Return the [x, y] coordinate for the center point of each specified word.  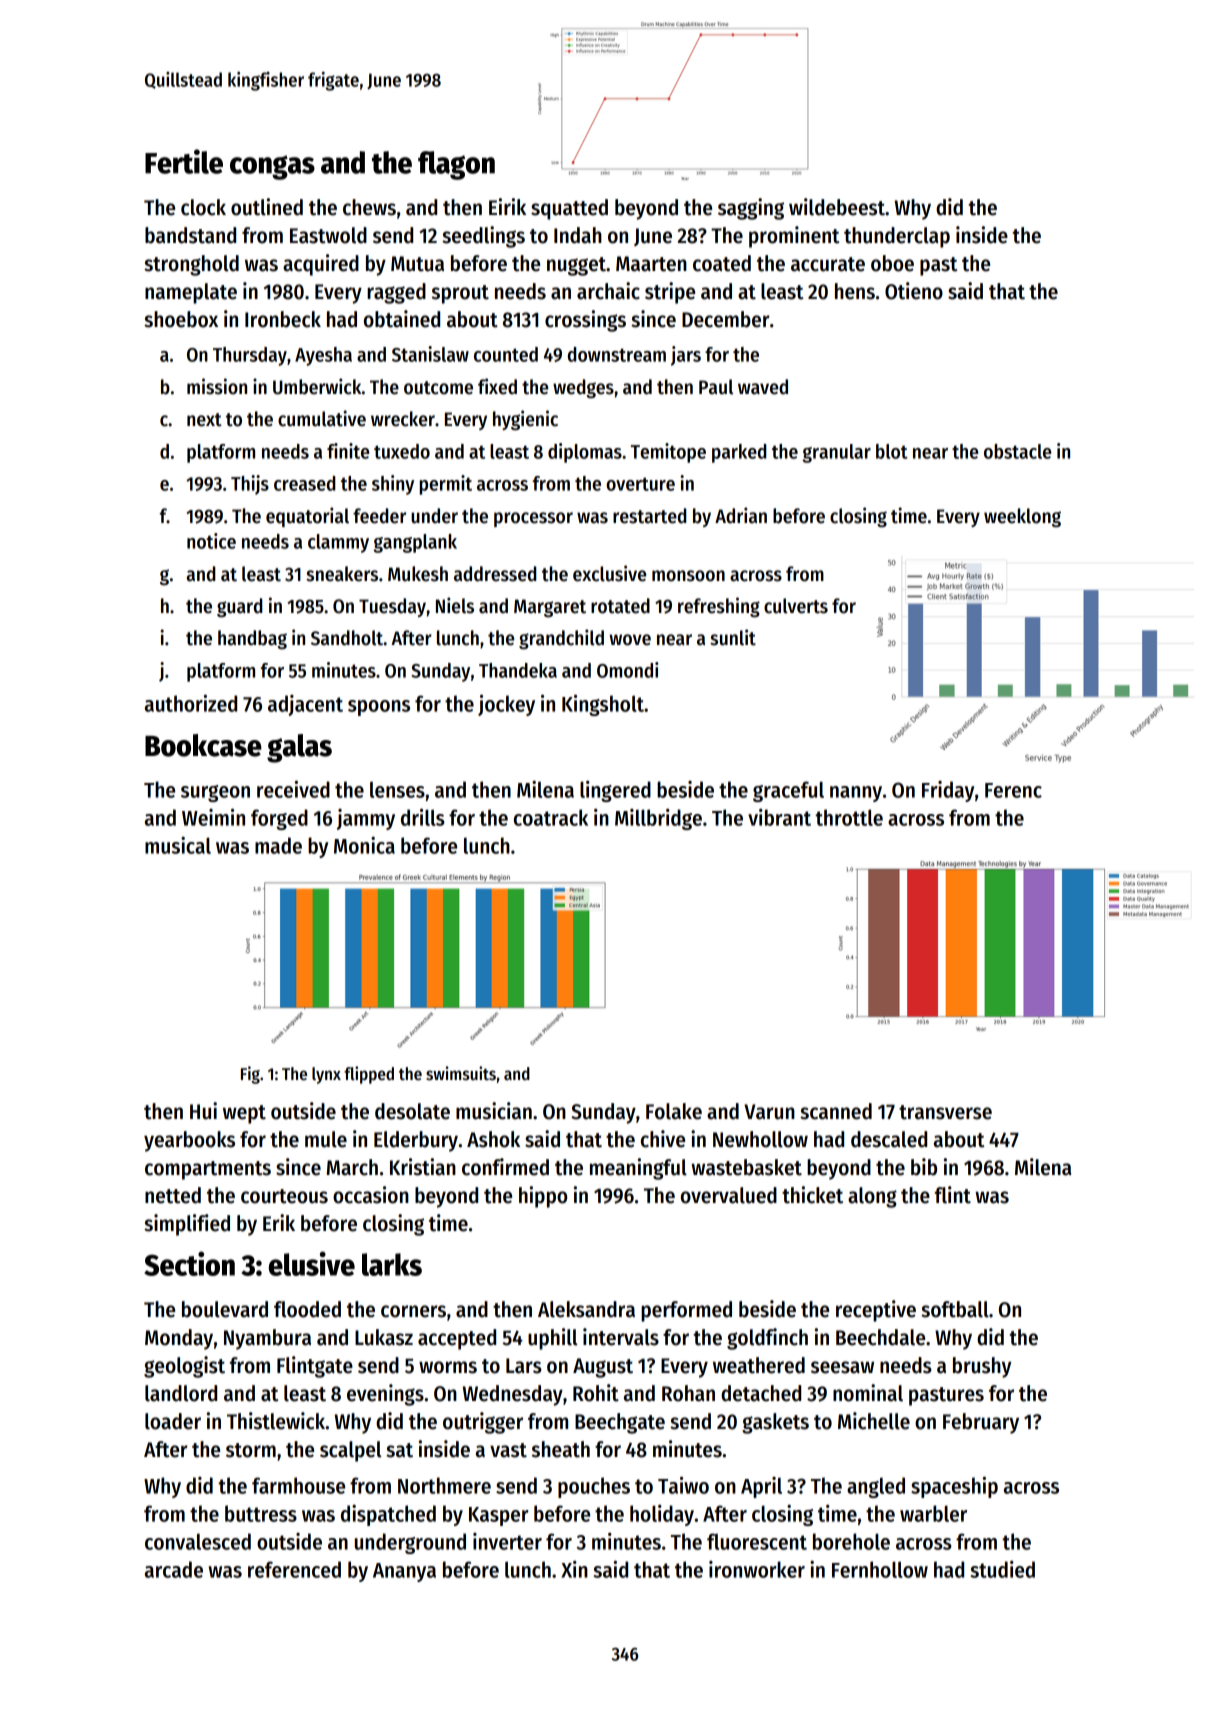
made [278, 845]
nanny [856, 794]
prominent [794, 237]
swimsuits [461, 1073]
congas [272, 167]
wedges [583, 388]
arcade [174, 1569]
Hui [203, 1111]
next [204, 420]
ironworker [757, 1569]
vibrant [779, 817]
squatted [569, 209]
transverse [945, 1112]
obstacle [1017, 451]
